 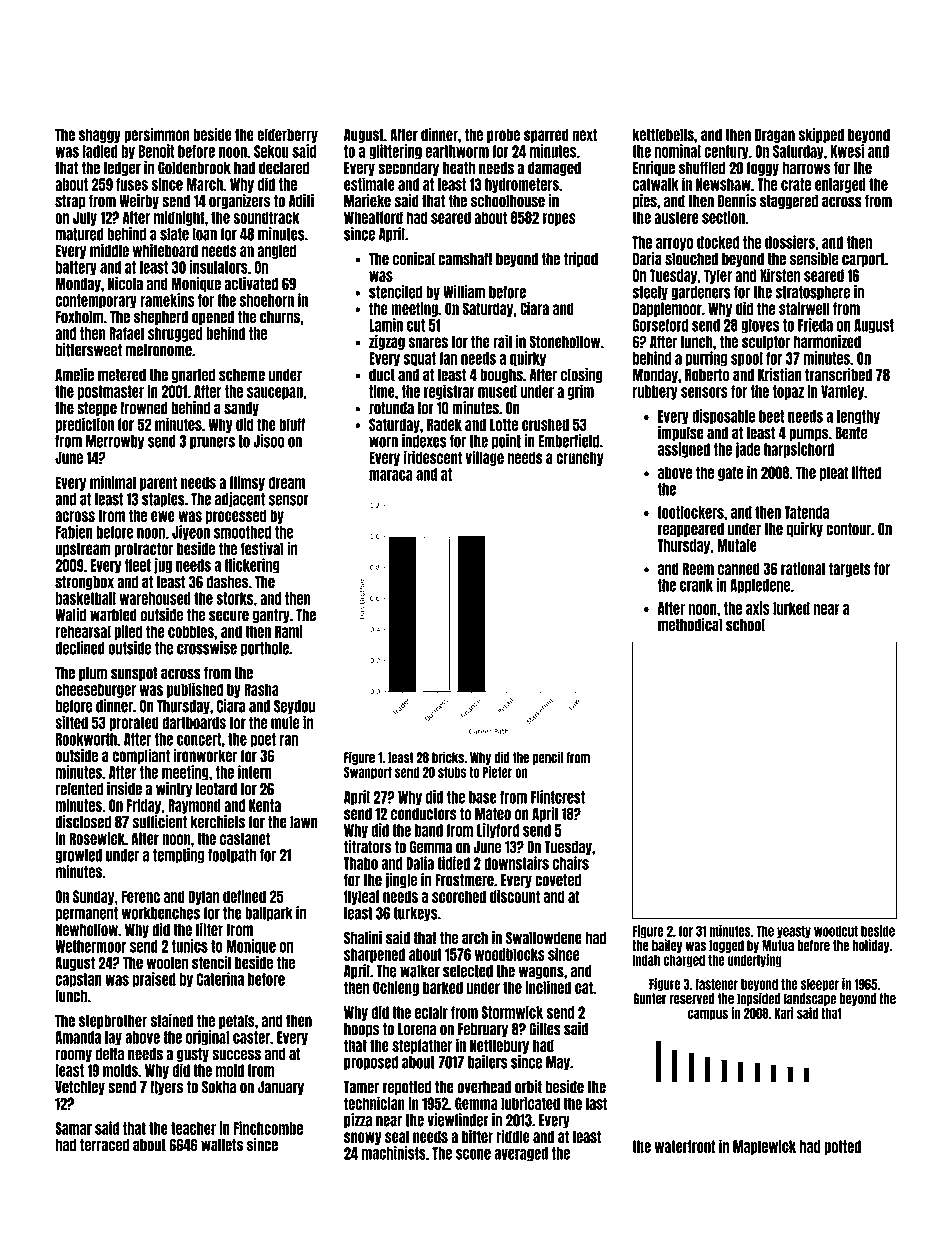 What do you see at coordinates (73, 1055) in the image?
I see `roomy` at bounding box center [73, 1055].
